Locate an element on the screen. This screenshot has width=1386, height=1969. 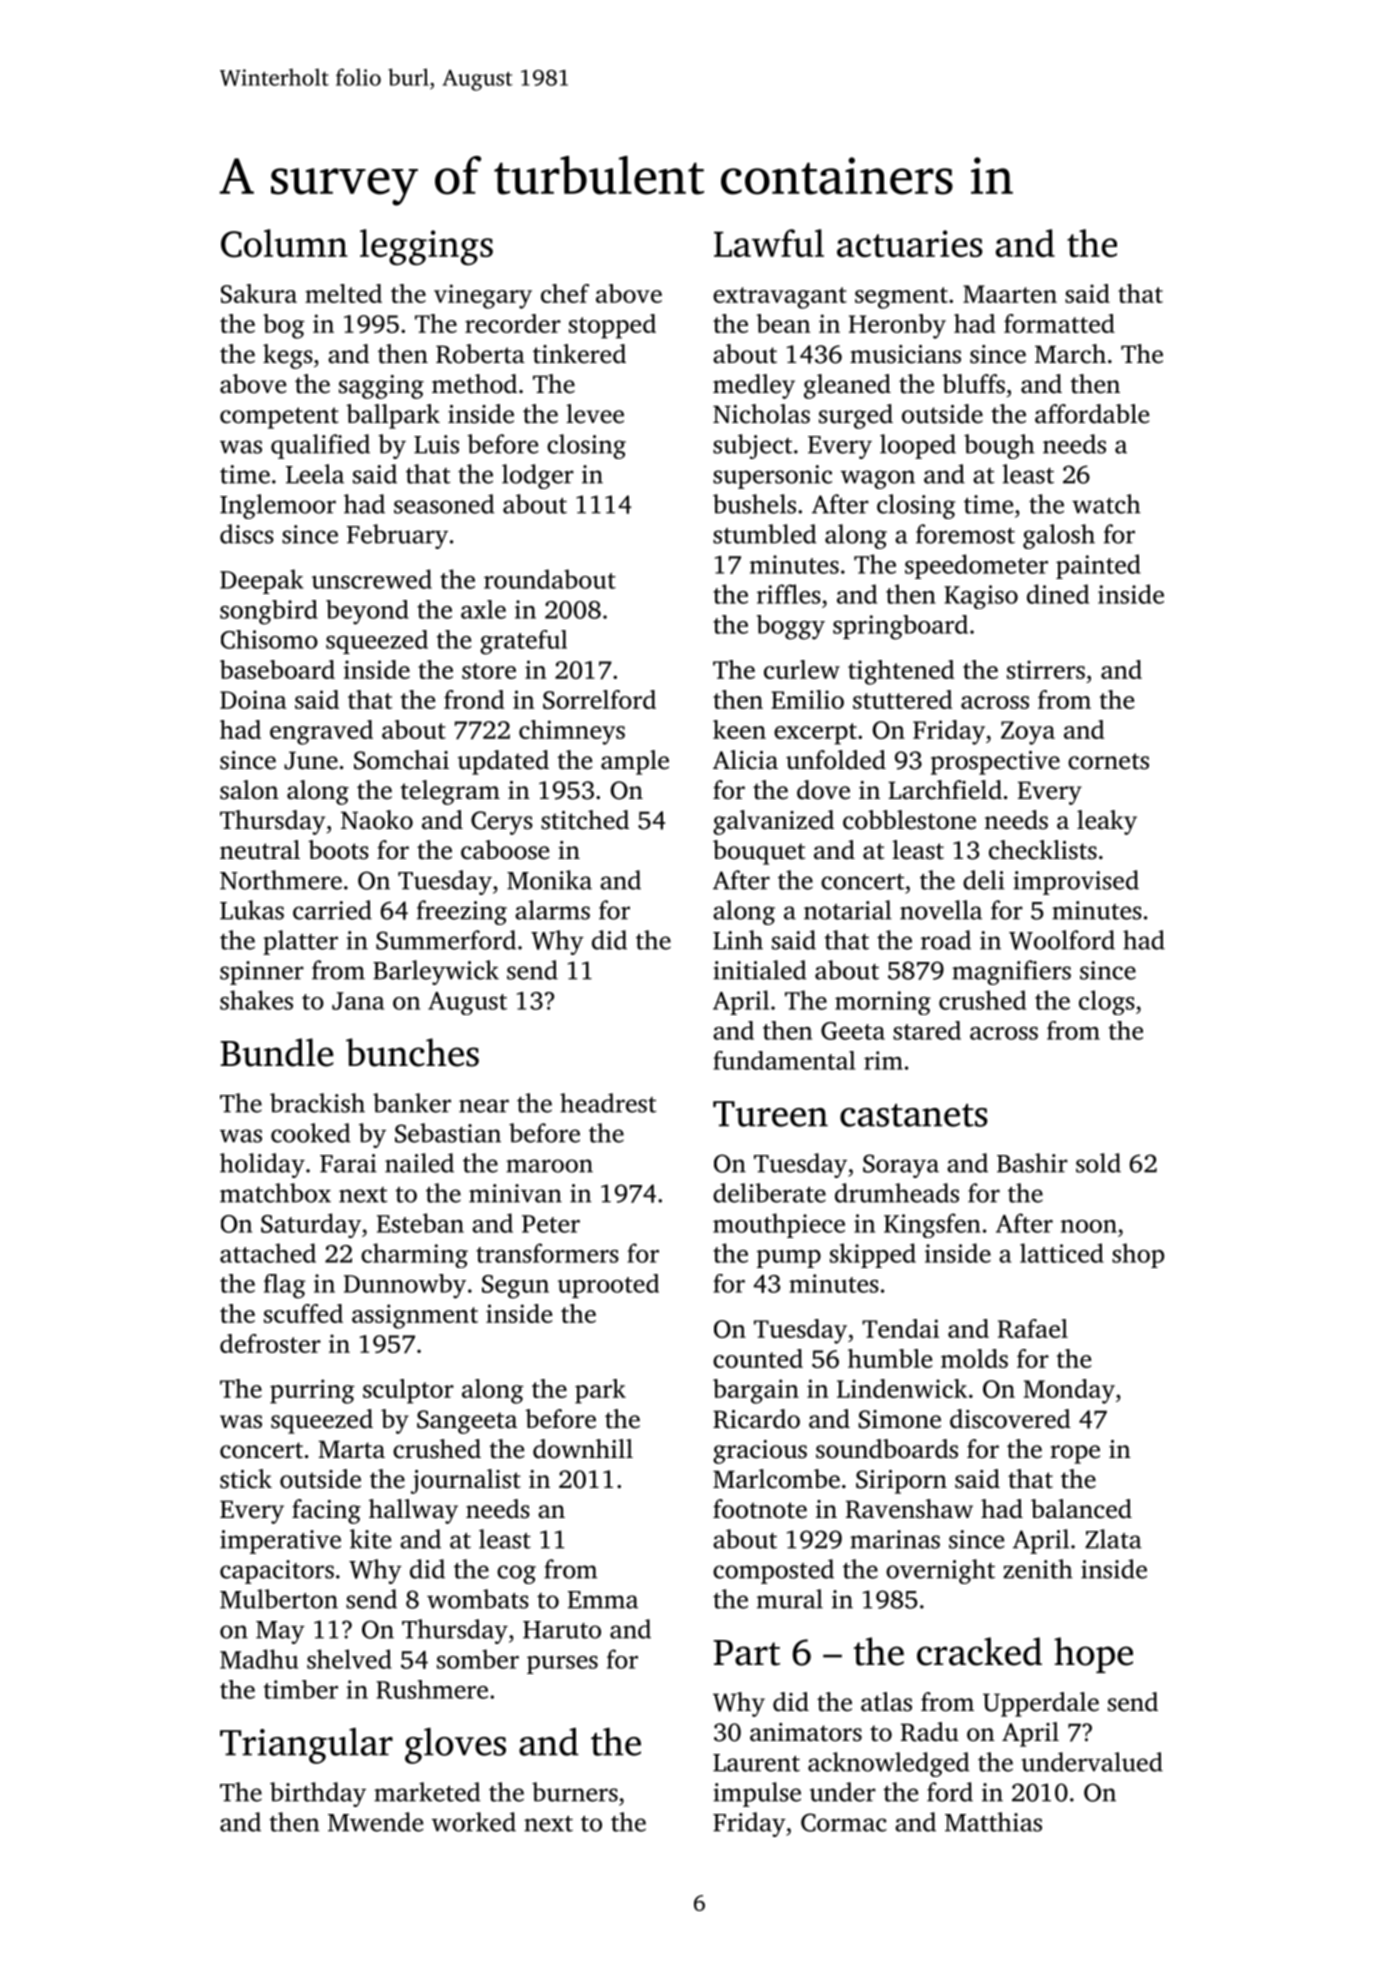
journalist is located at coordinates (466, 1481).
